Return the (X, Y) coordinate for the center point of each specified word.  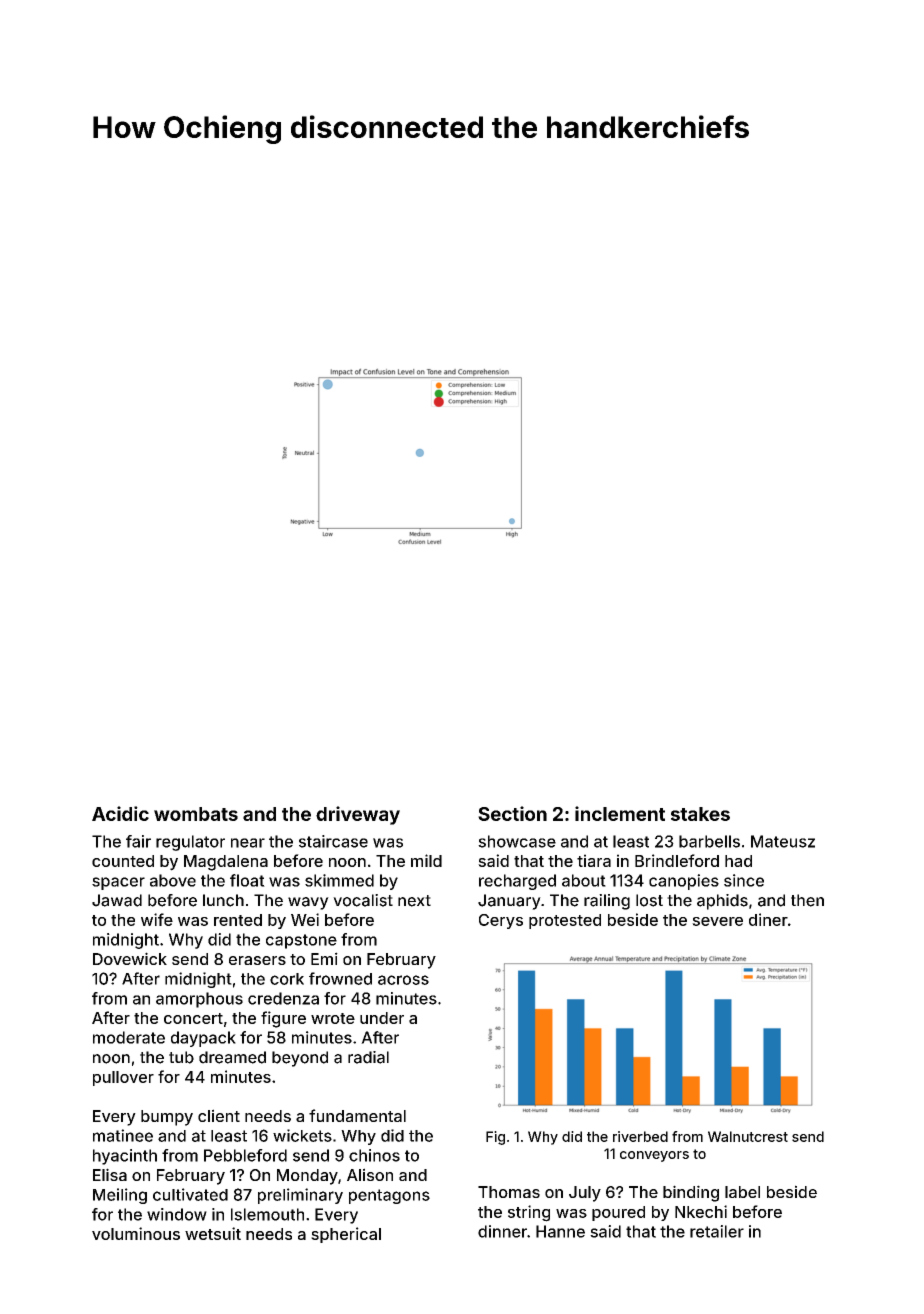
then (807, 900)
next (414, 901)
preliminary (300, 1196)
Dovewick (130, 958)
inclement (620, 813)
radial (368, 1057)
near (248, 843)
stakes (700, 814)
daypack (203, 1039)
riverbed (640, 1136)
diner (768, 919)
